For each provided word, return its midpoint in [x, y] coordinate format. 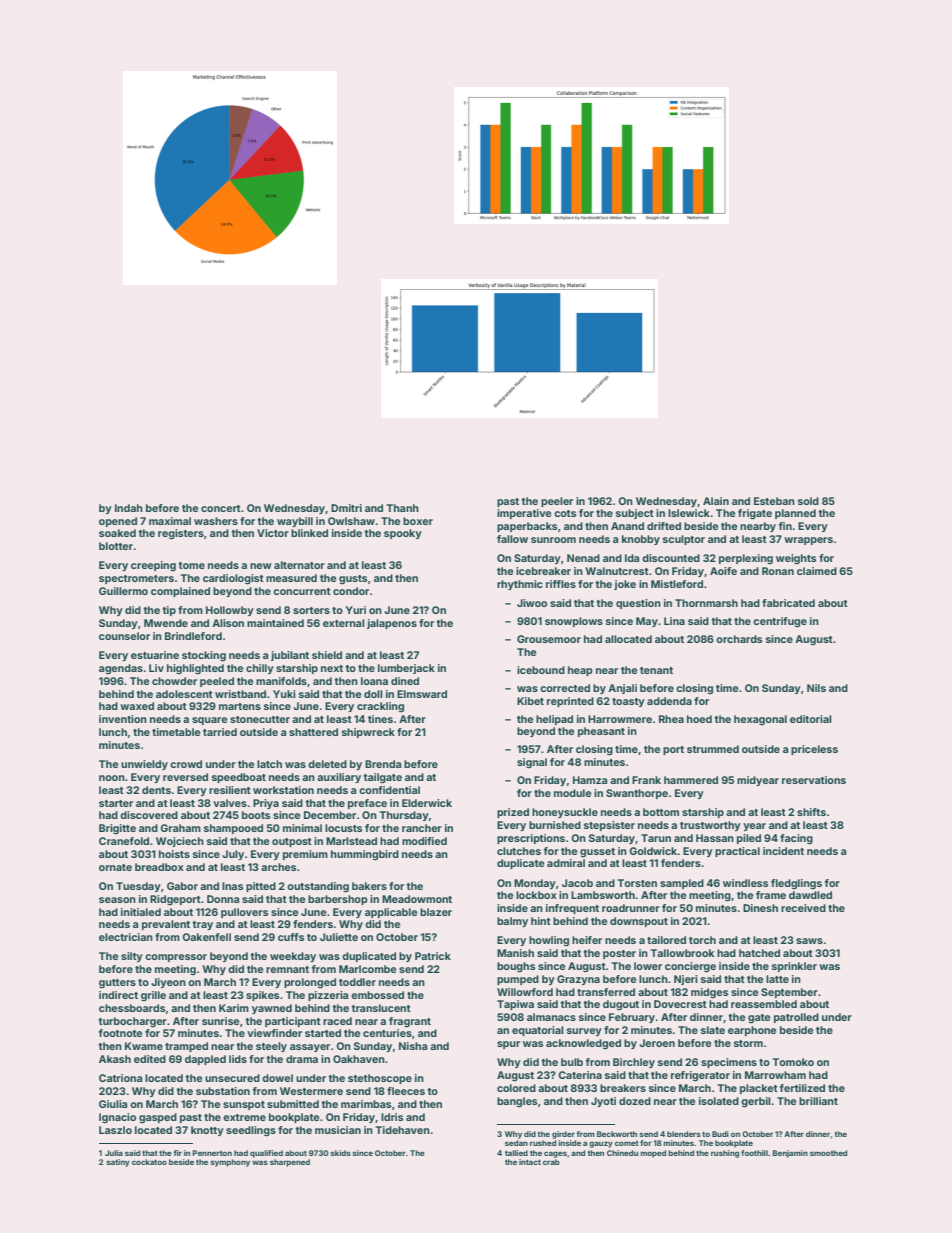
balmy [512, 922]
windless [745, 883]
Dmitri [346, 508]
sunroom [553, 540]
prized [513, 813]
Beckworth [617, 1134]
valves [230, 803]
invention [123, 719]
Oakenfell [206, 937]
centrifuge [780, 622]
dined [405, 681]
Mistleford [677, 584]
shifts [811, 812]
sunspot [244, 1105]
